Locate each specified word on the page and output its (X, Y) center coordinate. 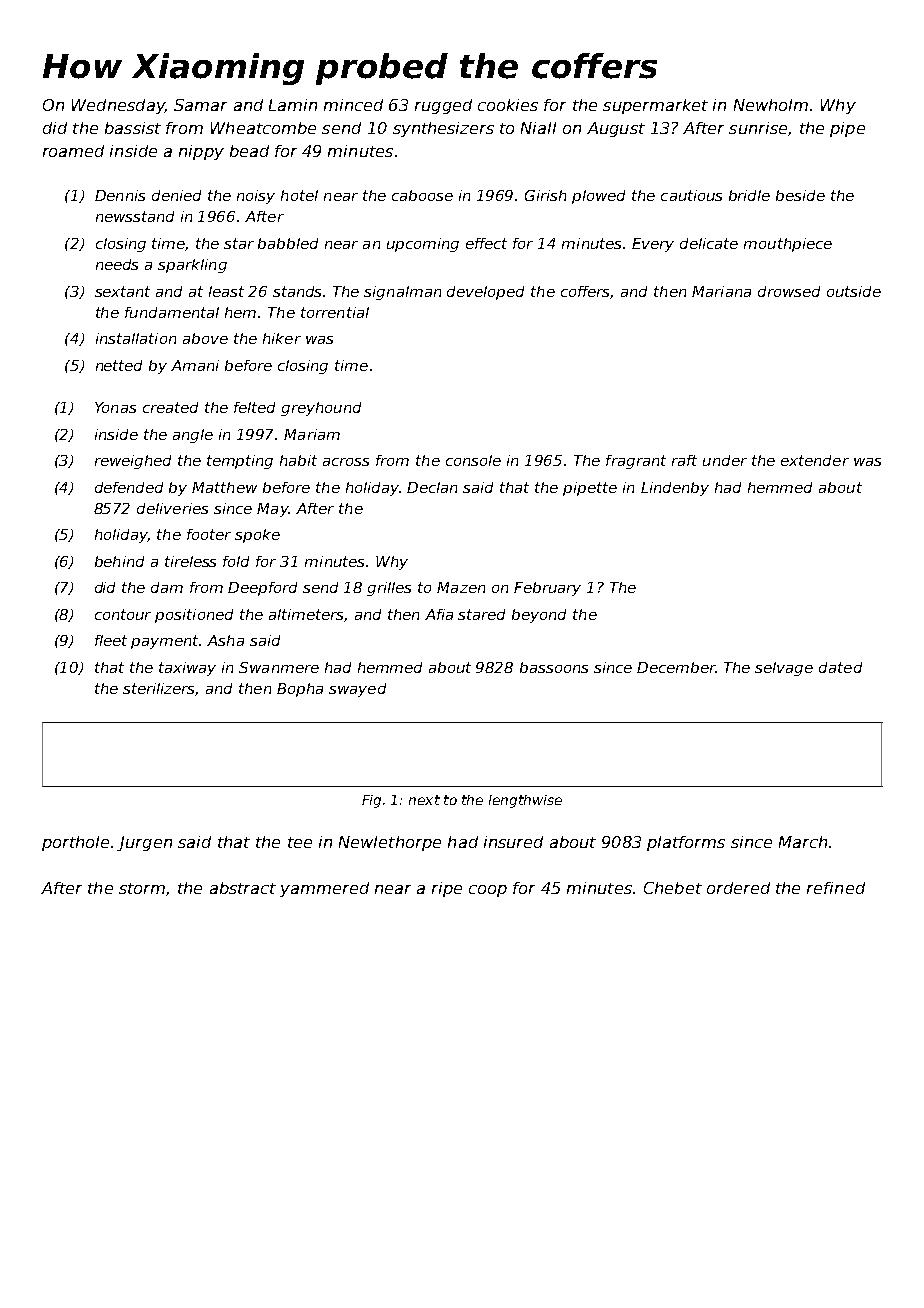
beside (800, 195)
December (676, 667)
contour (123, 614)
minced (353, 105)
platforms (686, 843)
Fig (371, 801)
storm (142, 888)
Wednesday (118, 106)
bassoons (554, 667)
